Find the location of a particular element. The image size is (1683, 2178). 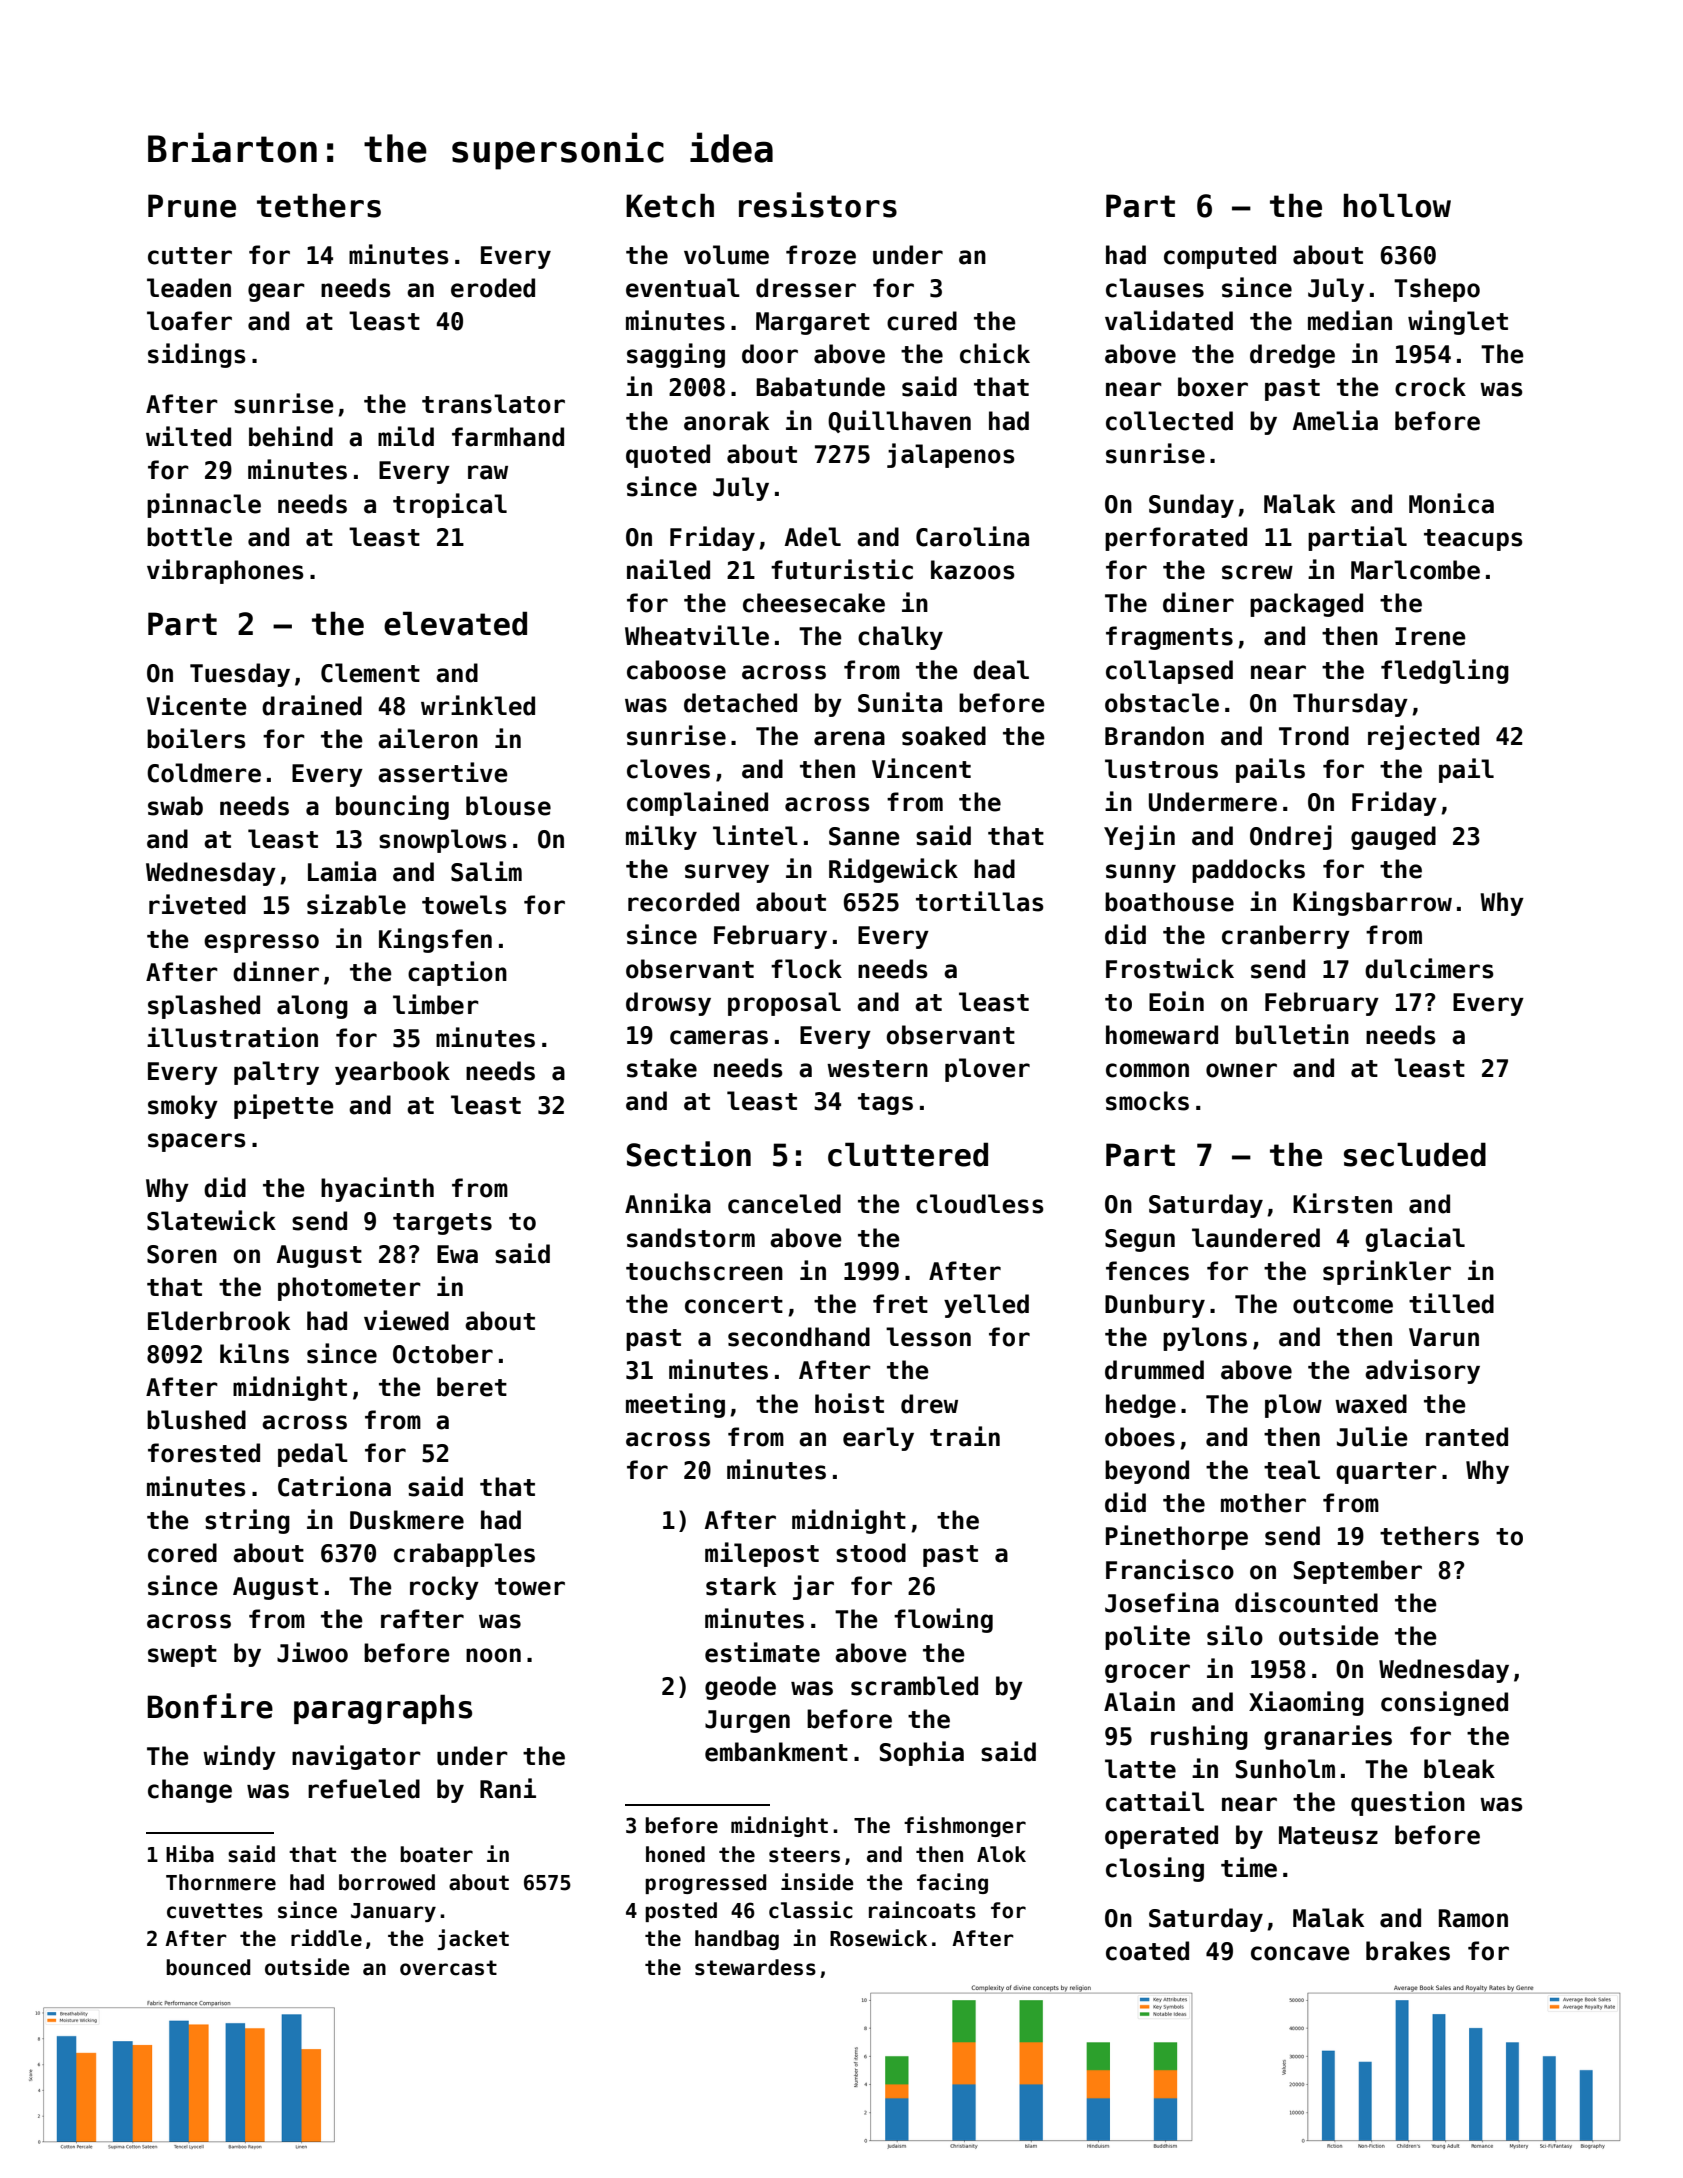

computed is located at coordinates (1220, 257).
